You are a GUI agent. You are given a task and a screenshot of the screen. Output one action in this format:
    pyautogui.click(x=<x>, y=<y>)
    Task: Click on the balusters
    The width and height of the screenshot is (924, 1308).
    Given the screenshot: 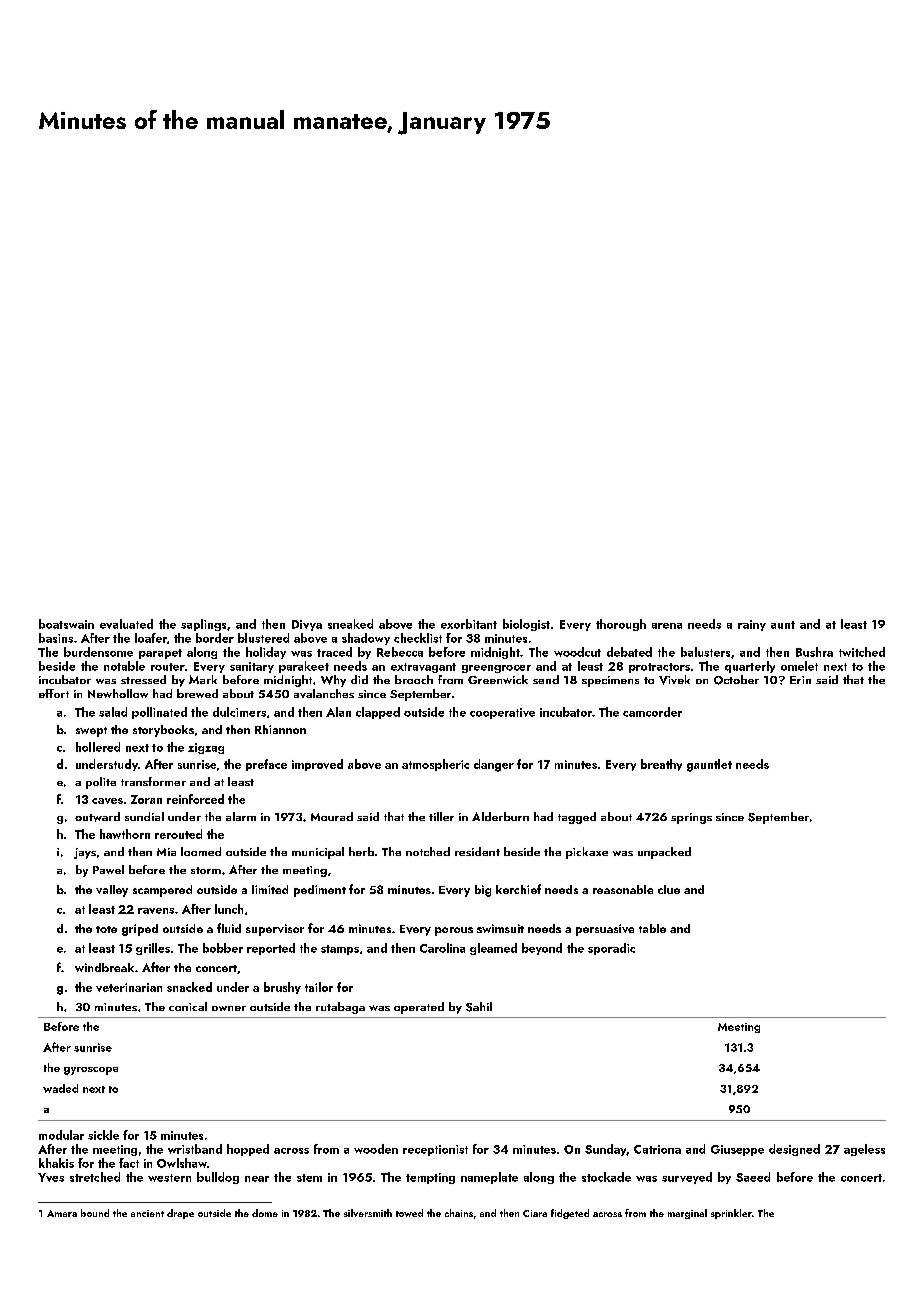 What is the action you would take?
    pyautogui.click(x=705, y=652)
